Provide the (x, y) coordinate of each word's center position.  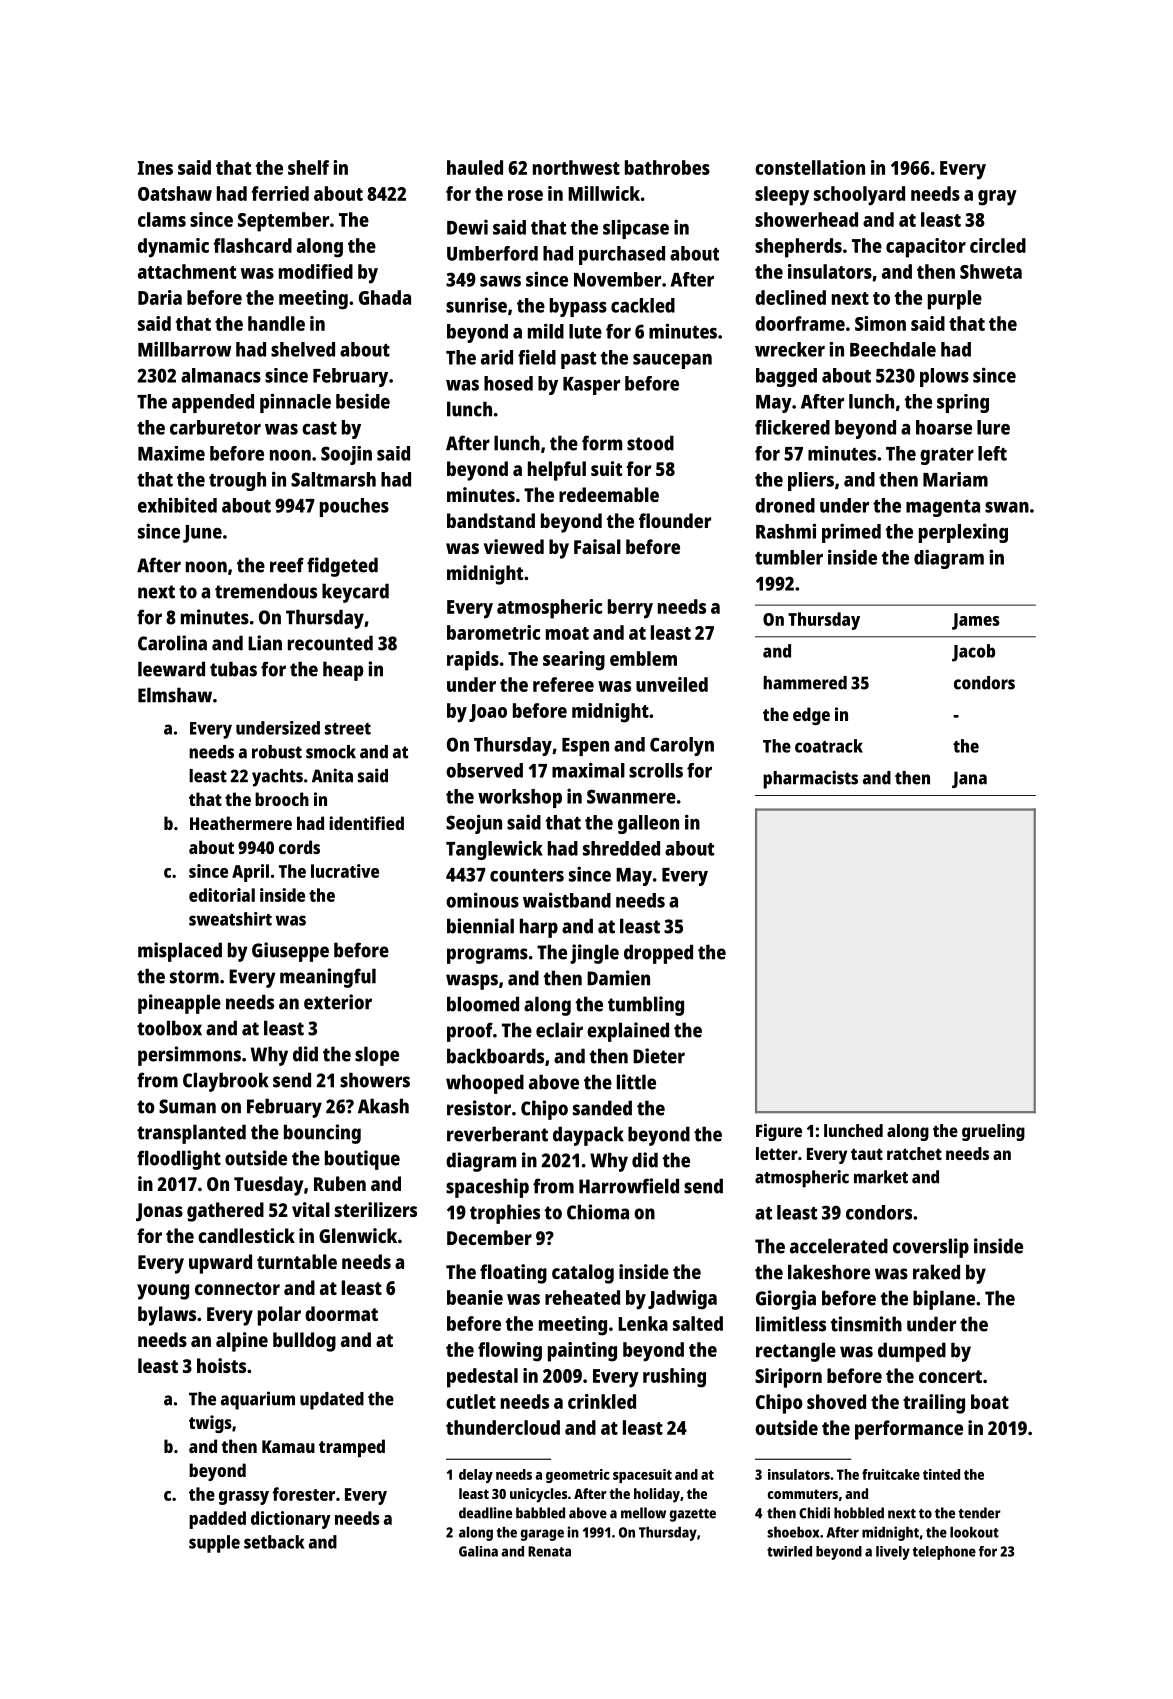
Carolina (172, 643)
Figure (779, 1132)
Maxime (171, 453)
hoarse (944, 427)
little (636, 1082)
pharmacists (810, 779)
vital (311, 1209)
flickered (792, 427)
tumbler (789, 557)
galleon (648, 824)
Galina (478, 1551)
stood (650, 443)
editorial (222, 895)
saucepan (672, 361)
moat (567, 633)
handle (276, 323)
